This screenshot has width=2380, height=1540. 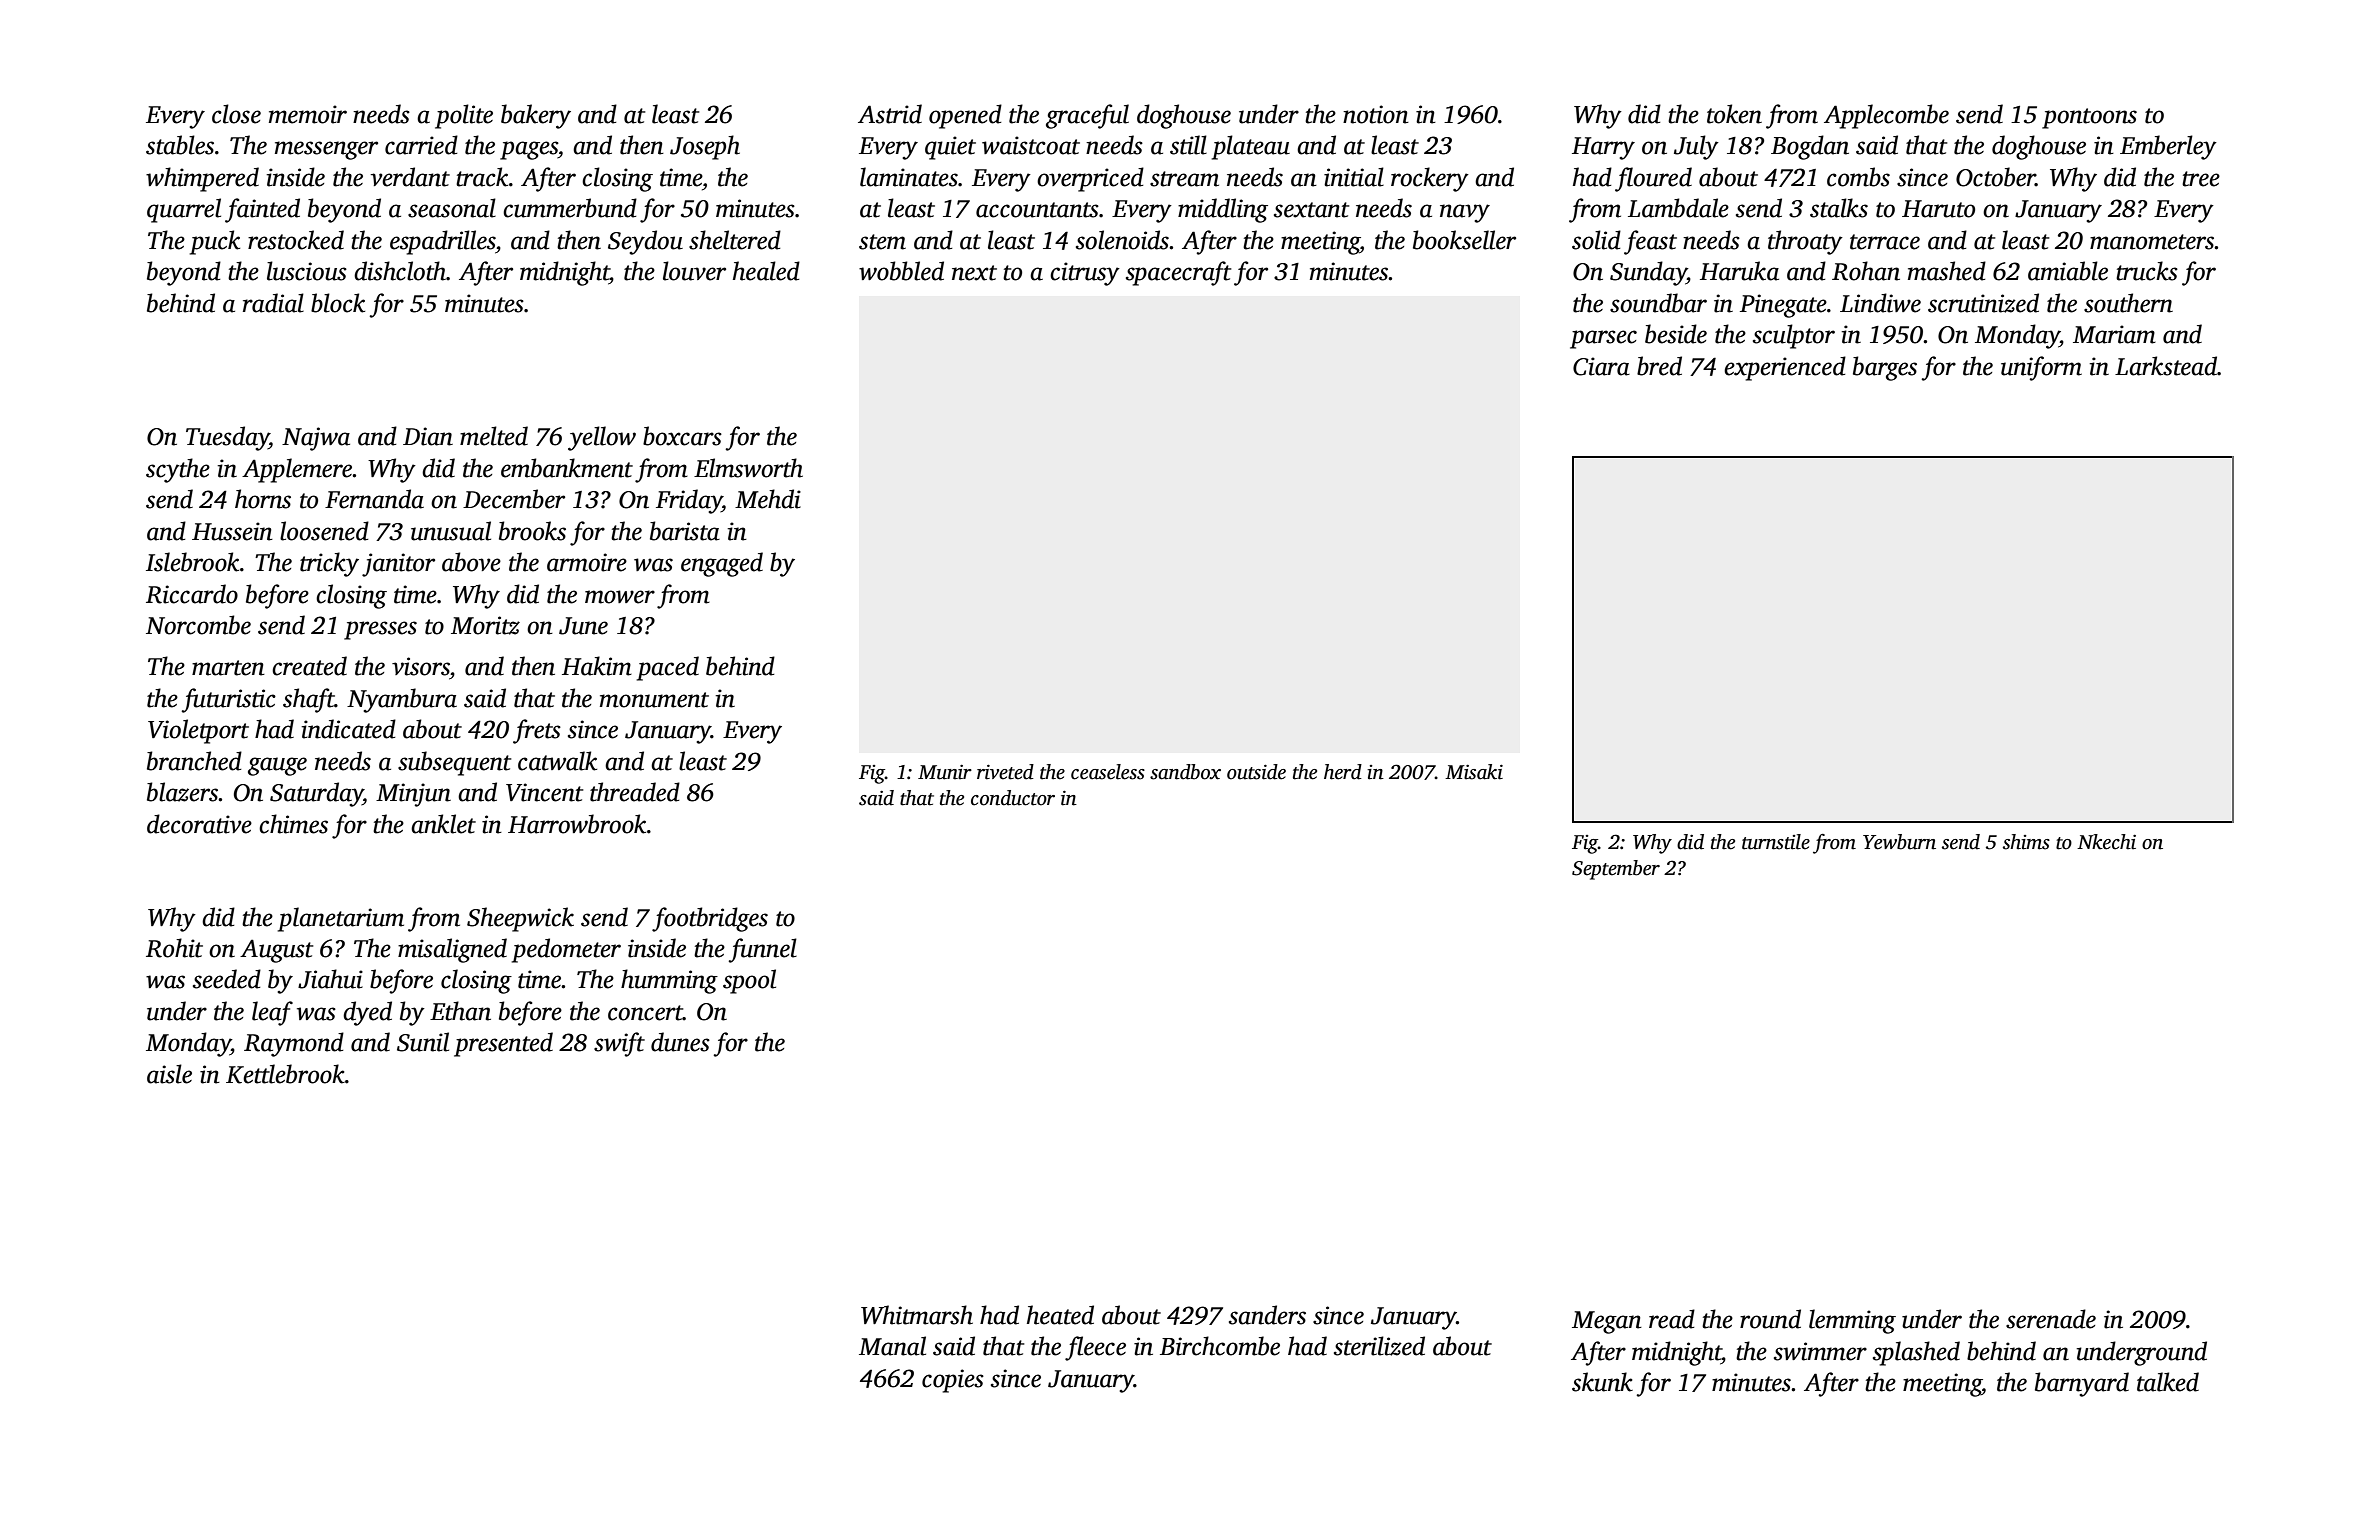 What do you see at coordinates (2051, 1319) in the screenshot?
I see `serenade` at bounding box center [2051, 1319].
